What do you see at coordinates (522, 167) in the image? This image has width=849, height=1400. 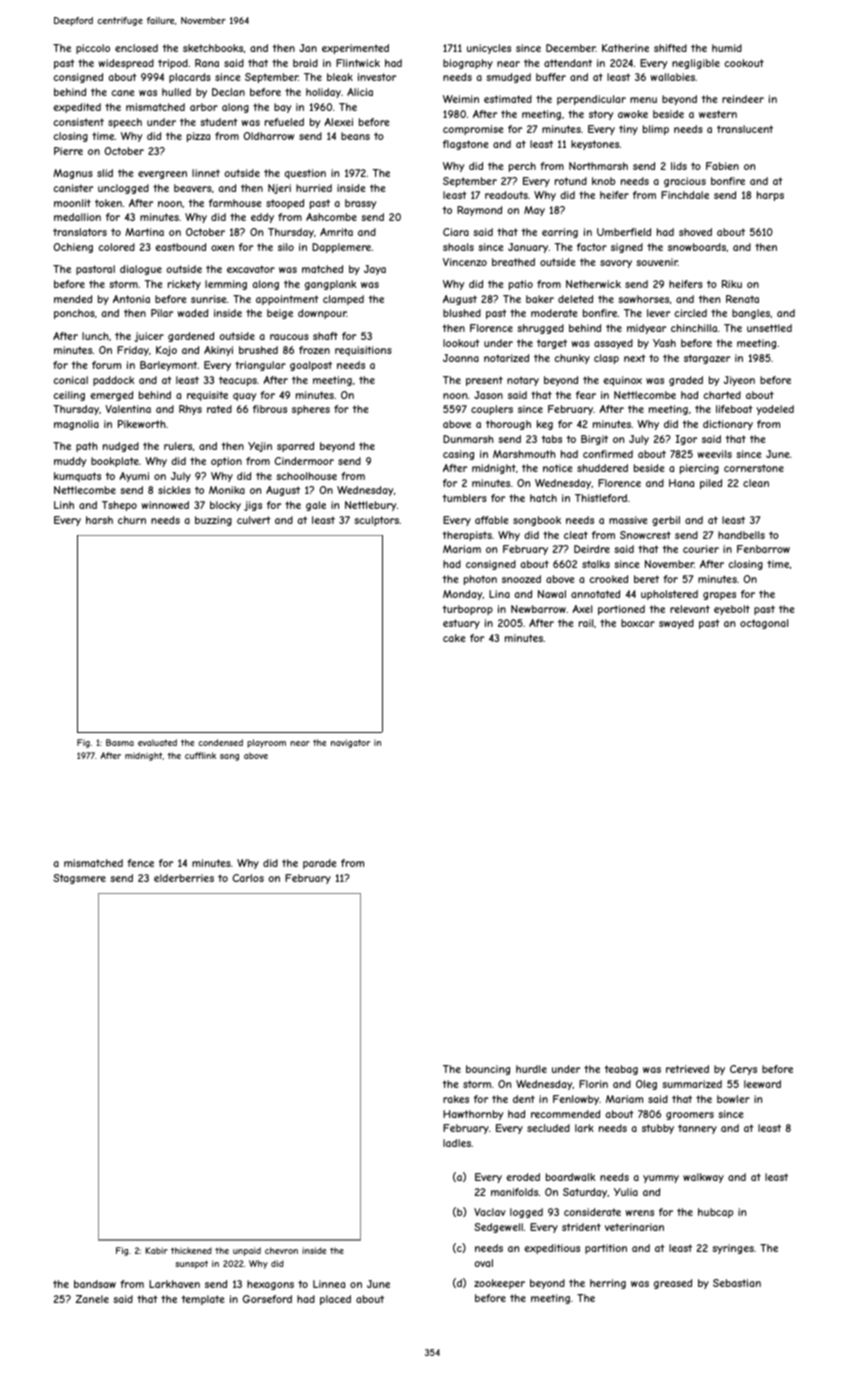 I see `perch` at bounding box center [522, 167].
